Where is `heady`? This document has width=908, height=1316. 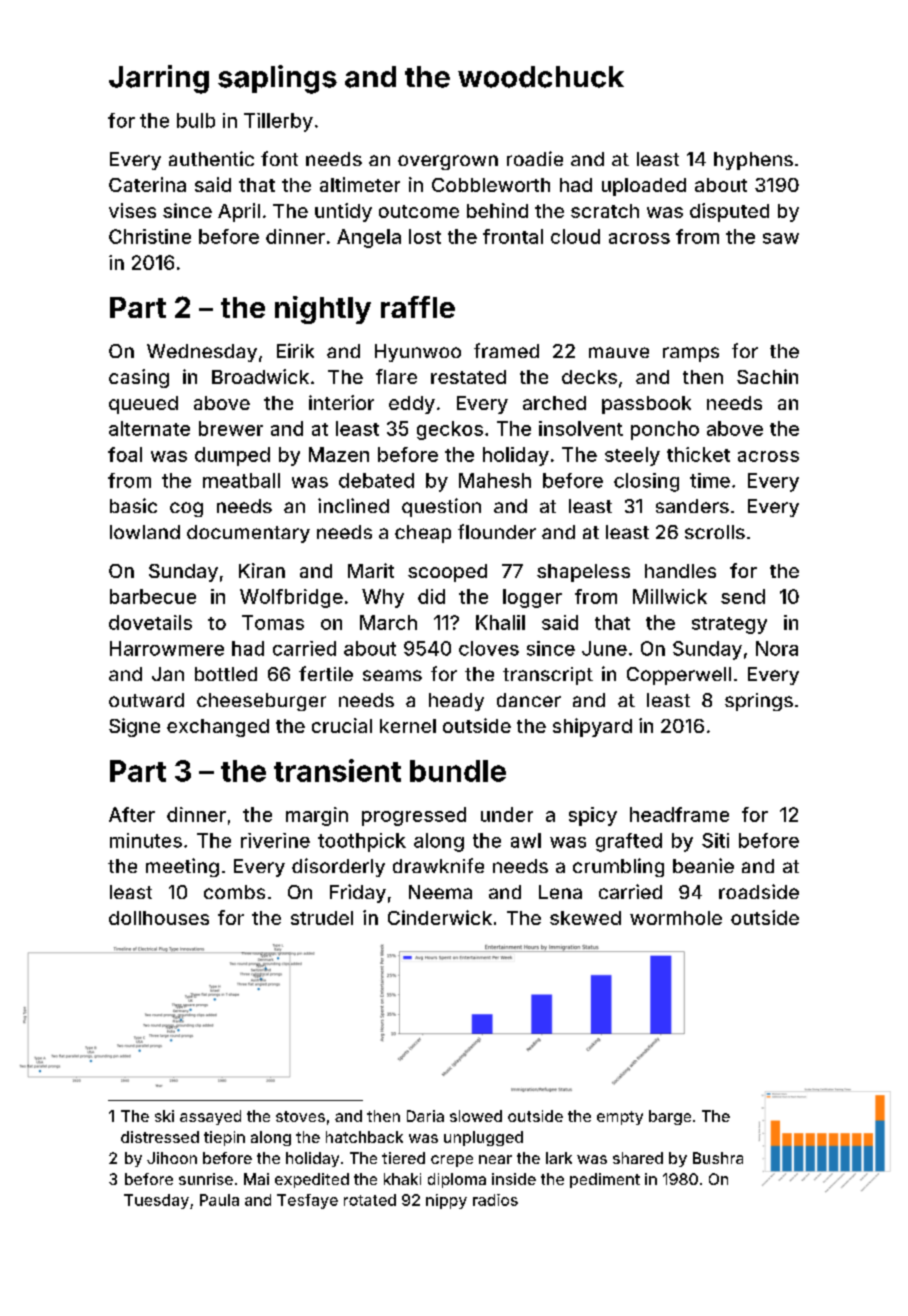 heady is located at coordinates (456, 702).
